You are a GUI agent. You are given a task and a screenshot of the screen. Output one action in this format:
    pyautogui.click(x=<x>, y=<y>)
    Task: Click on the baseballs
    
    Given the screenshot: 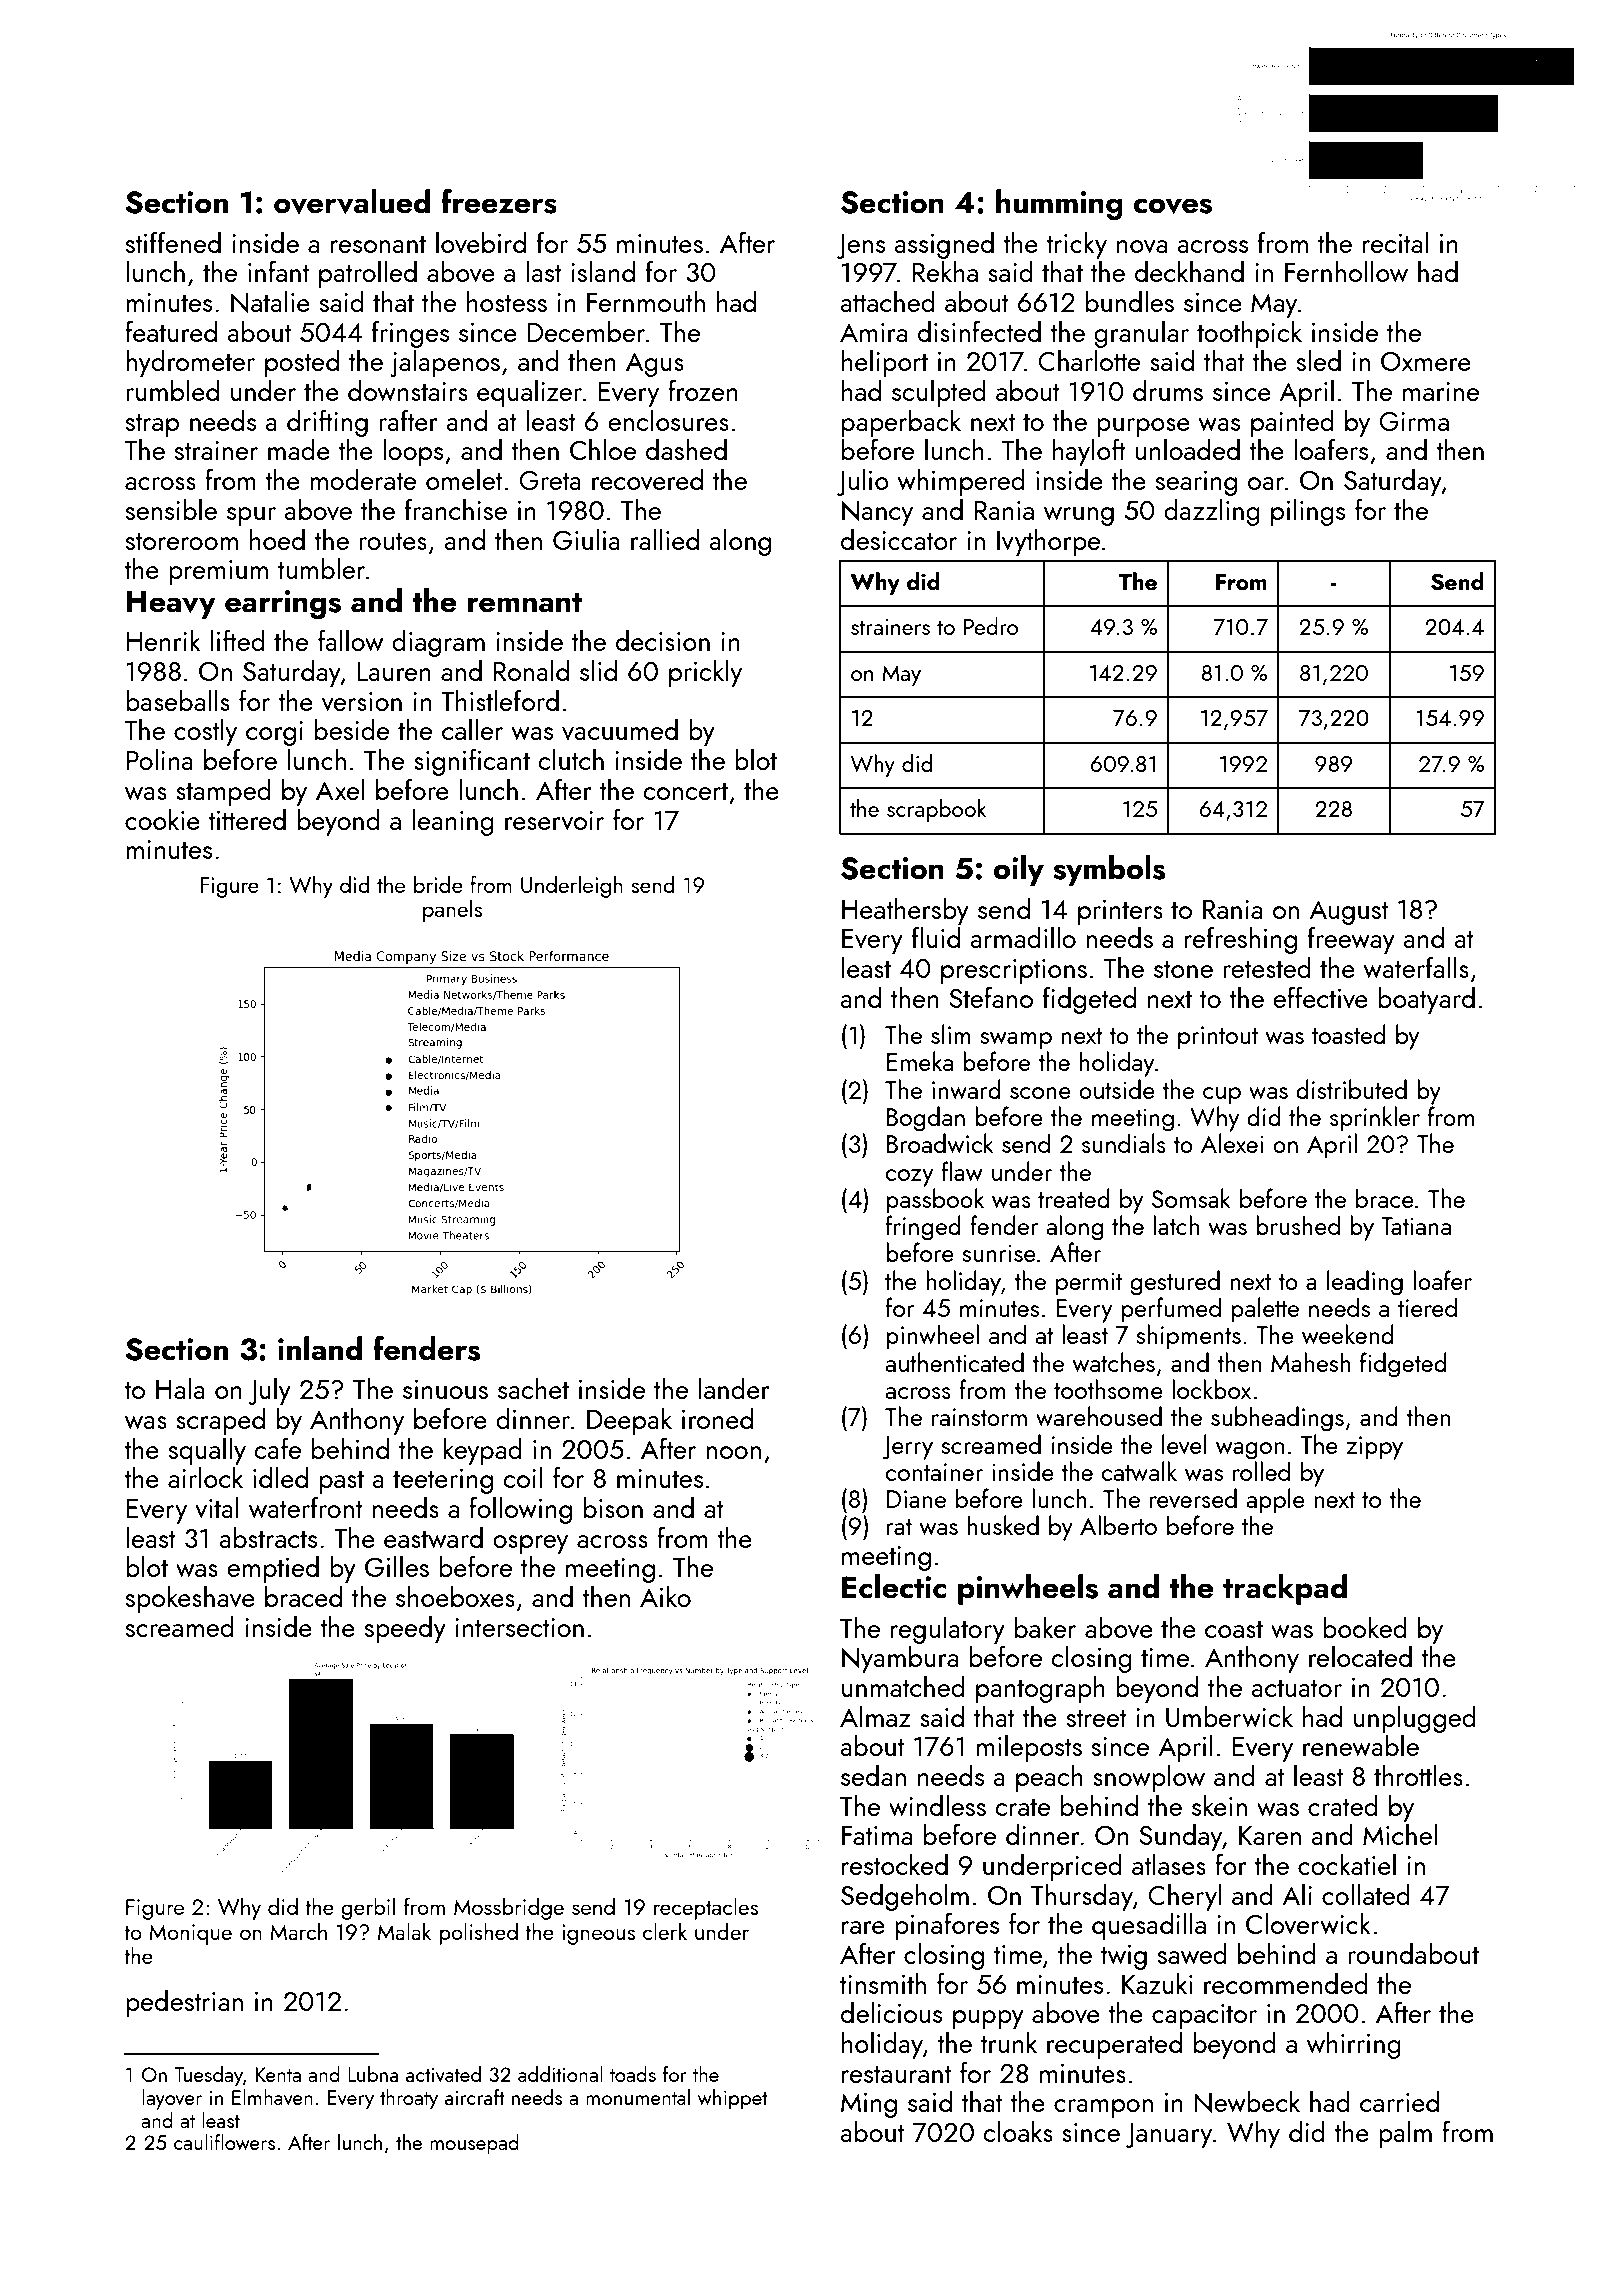 What is the action you would take?
    pyautogui.click(x=178, y=700)
